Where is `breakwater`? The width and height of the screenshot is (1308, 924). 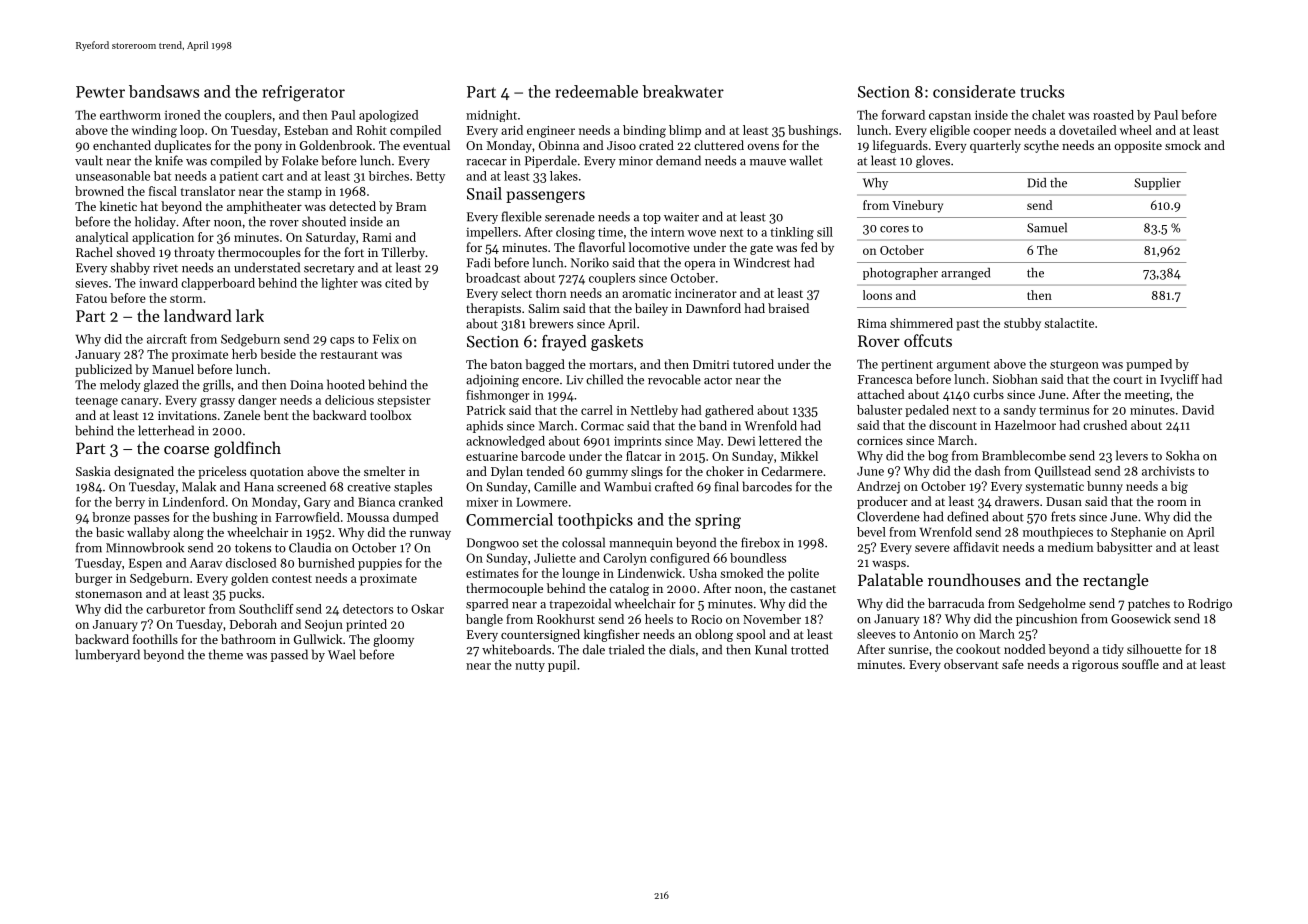 breakwater is located at coordinates (683, 91).
